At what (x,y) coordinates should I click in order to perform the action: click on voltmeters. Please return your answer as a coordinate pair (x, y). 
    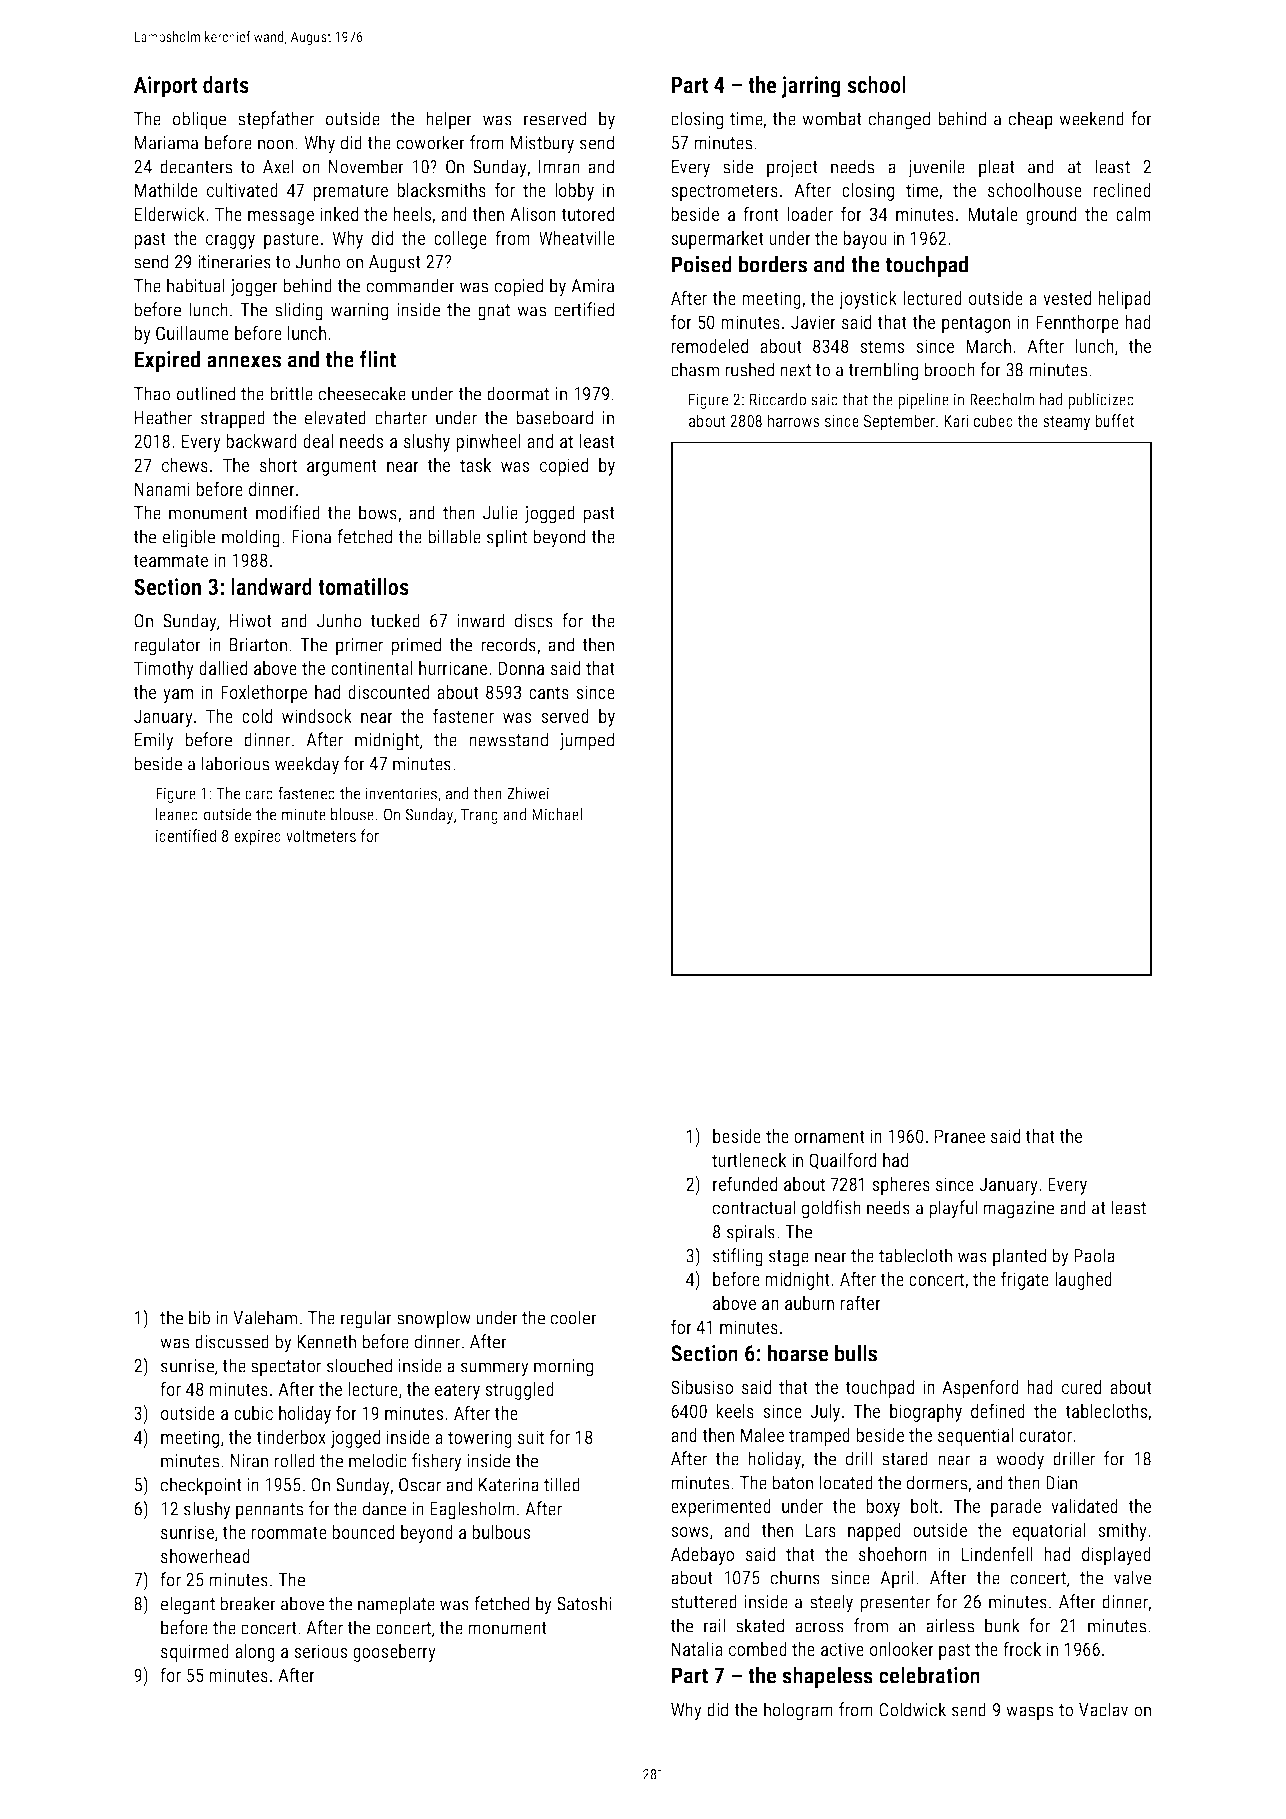
    Looking at the image, I should click on (321, 835).
